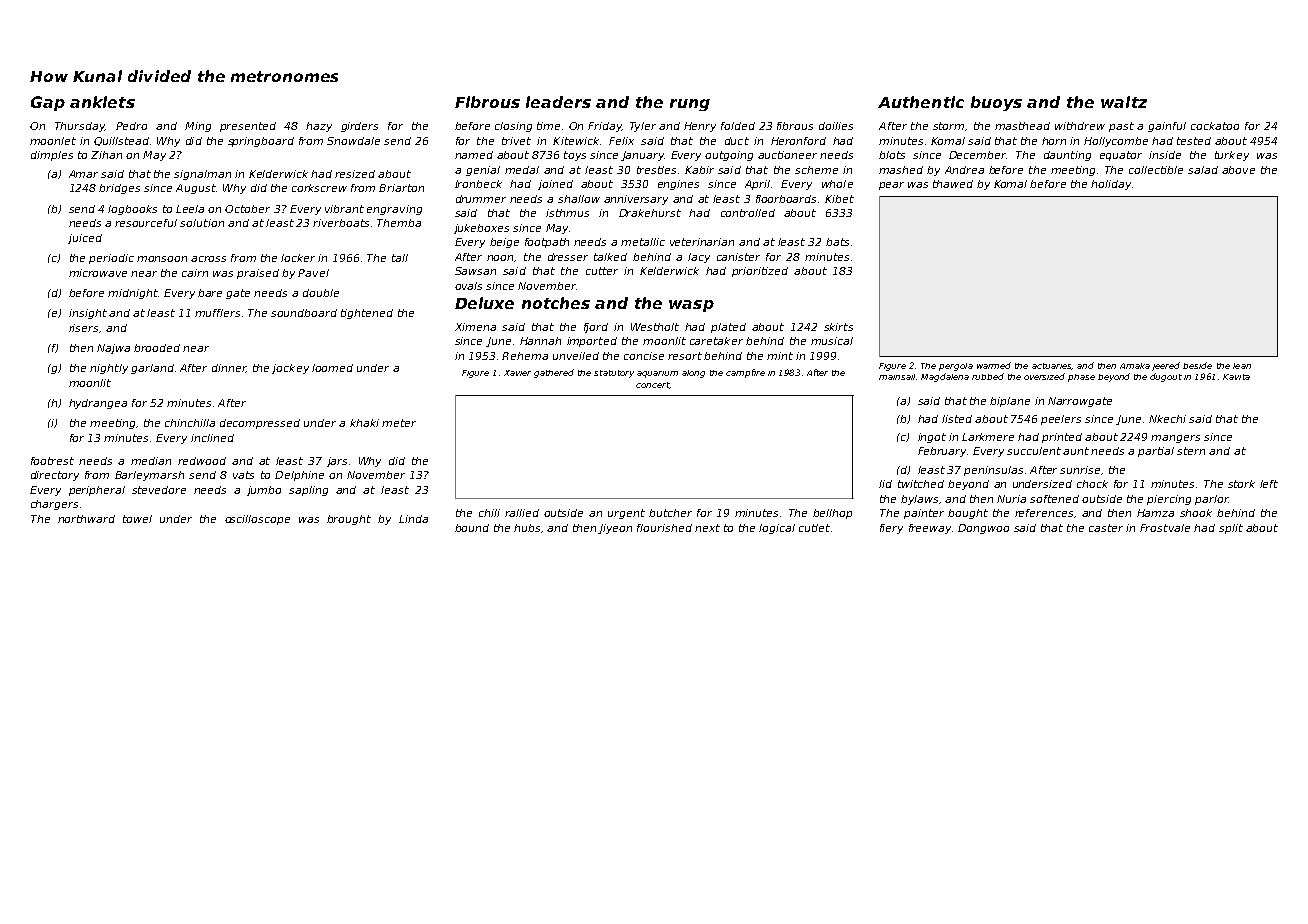 The image size is (1308, 924). I want to click on prioritized, so click(760, 272).
